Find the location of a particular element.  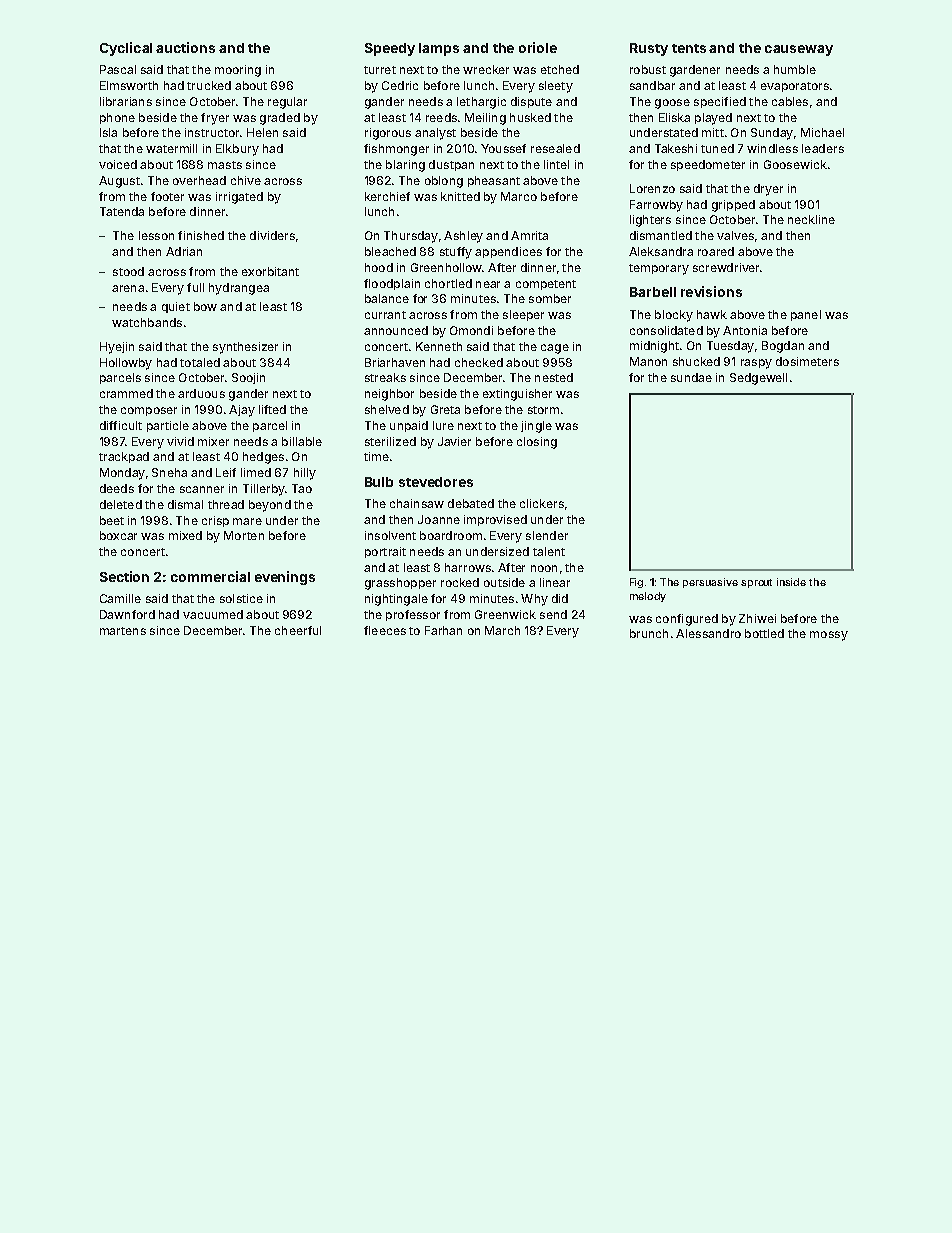

cheerful is located at coordinates (298, 630).
